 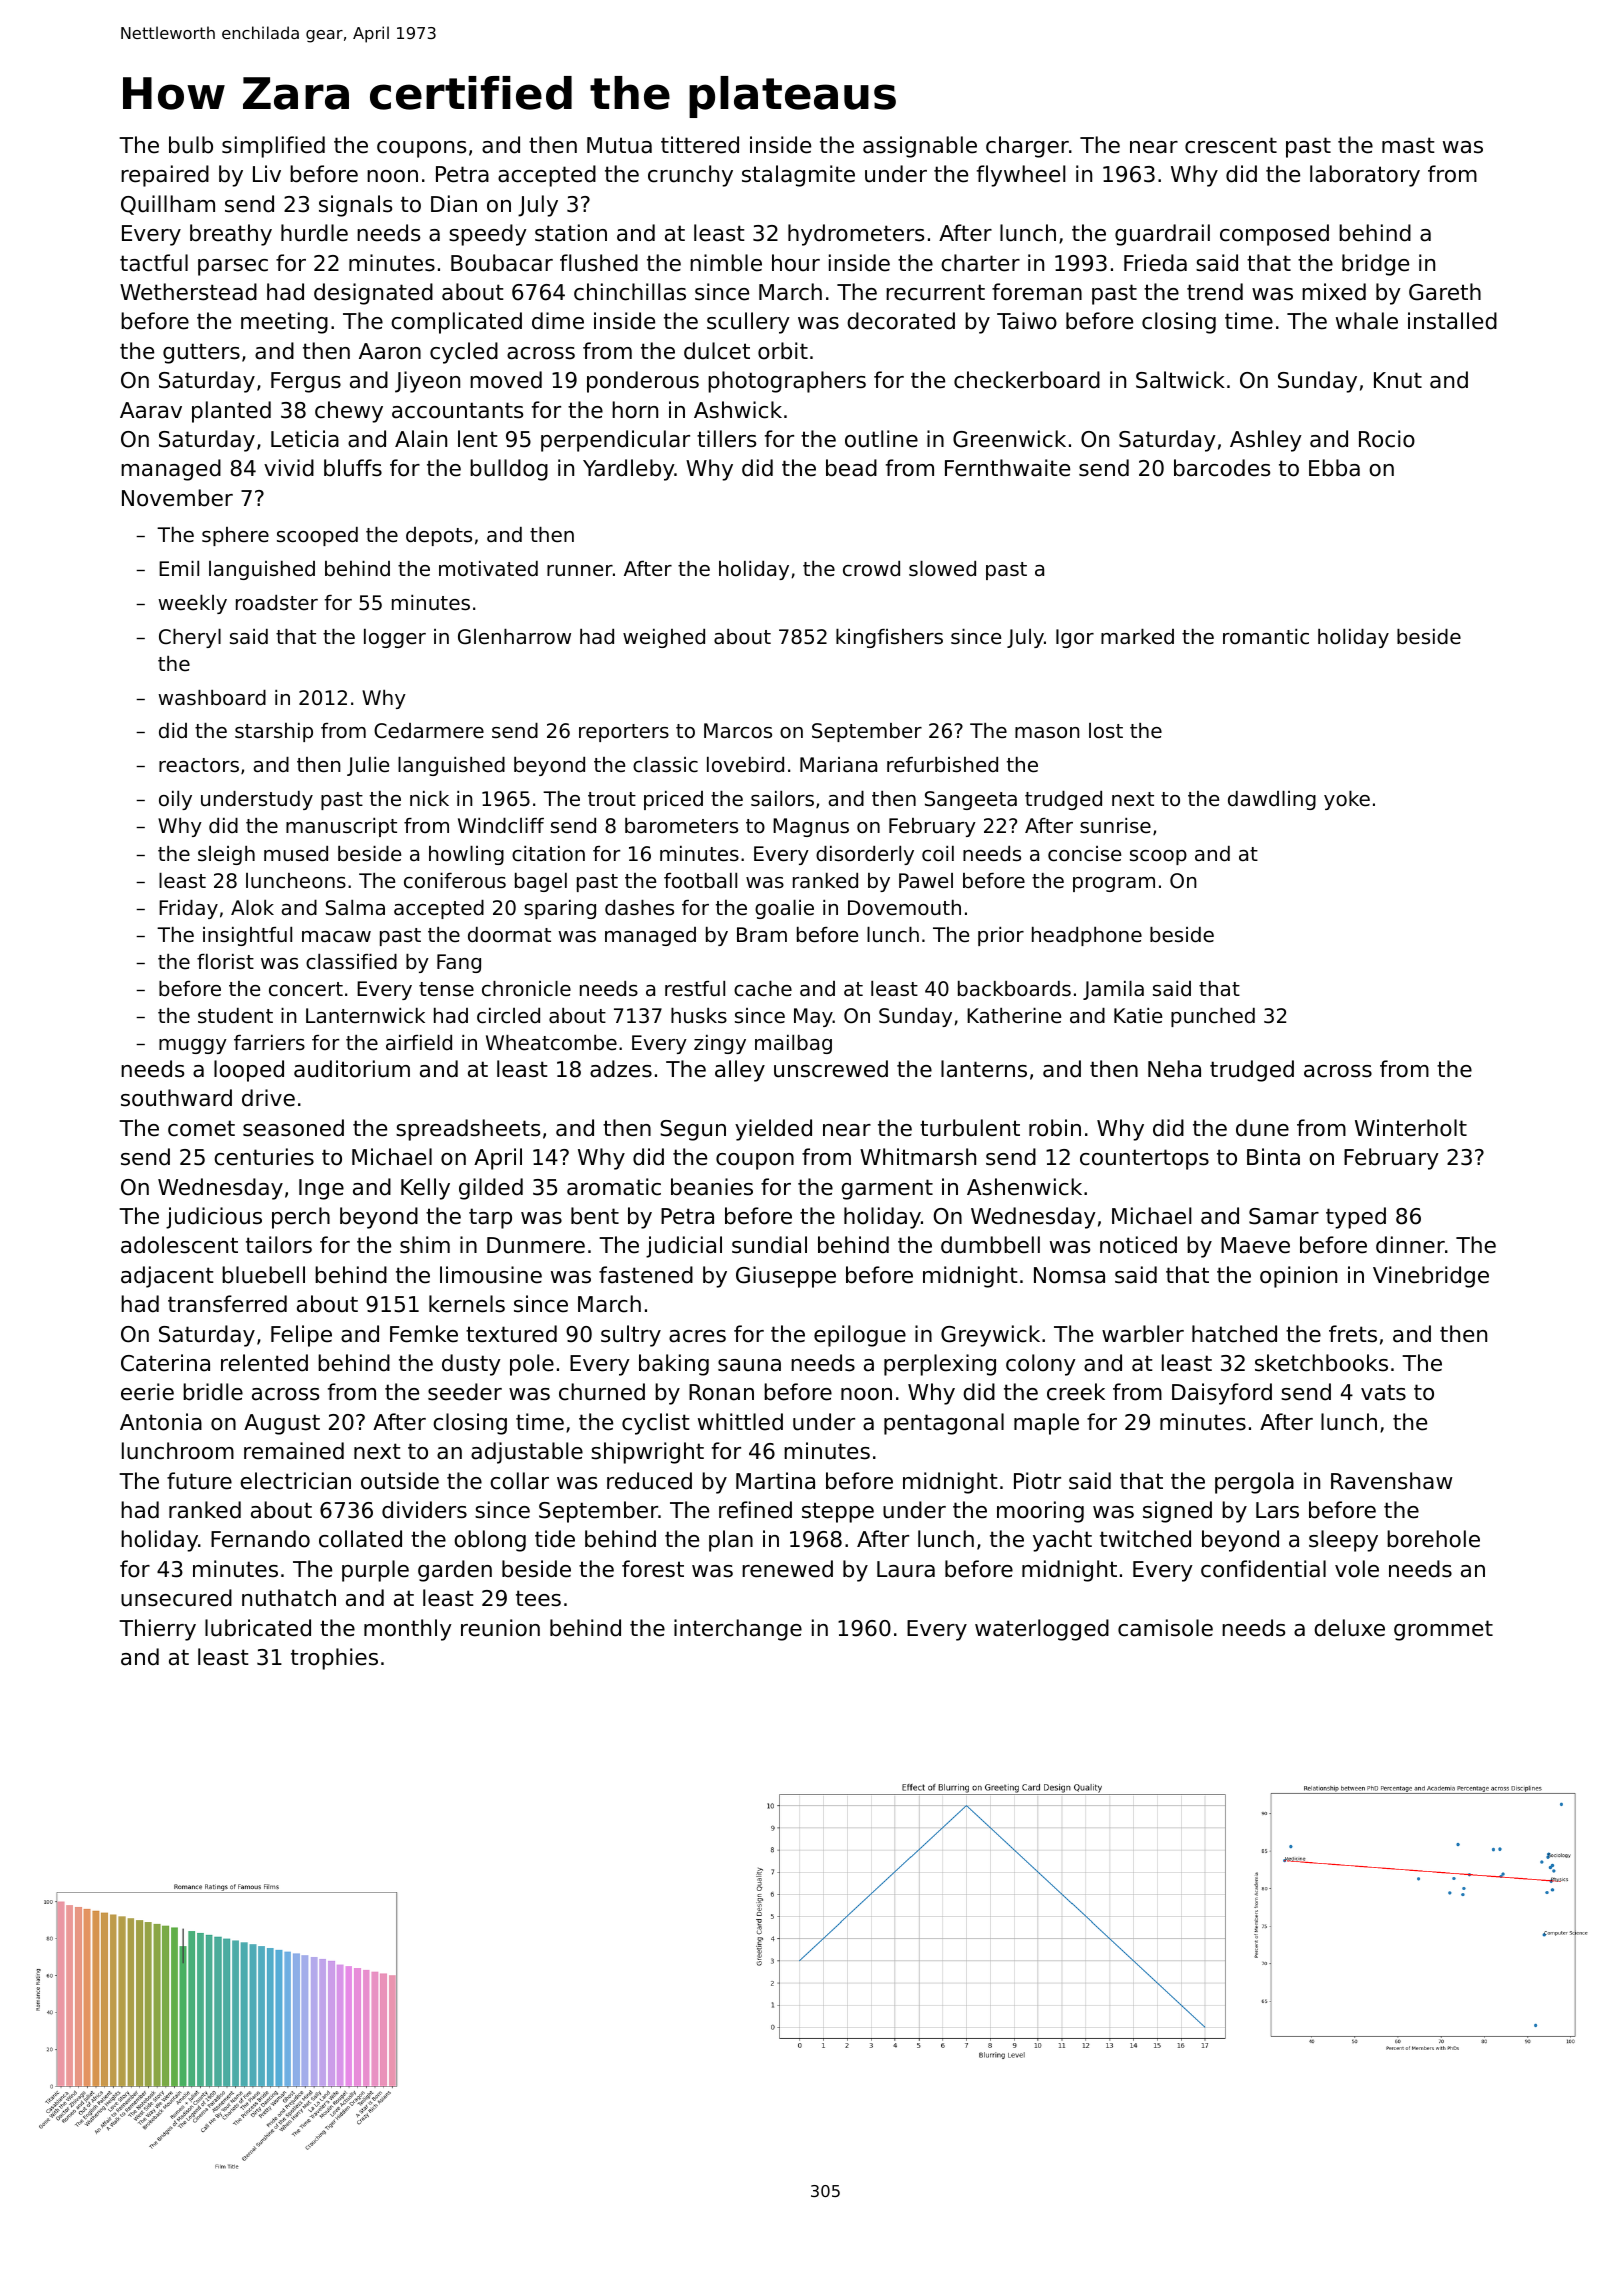 I want to click on Ebba, so click(x=1334, y=468).
